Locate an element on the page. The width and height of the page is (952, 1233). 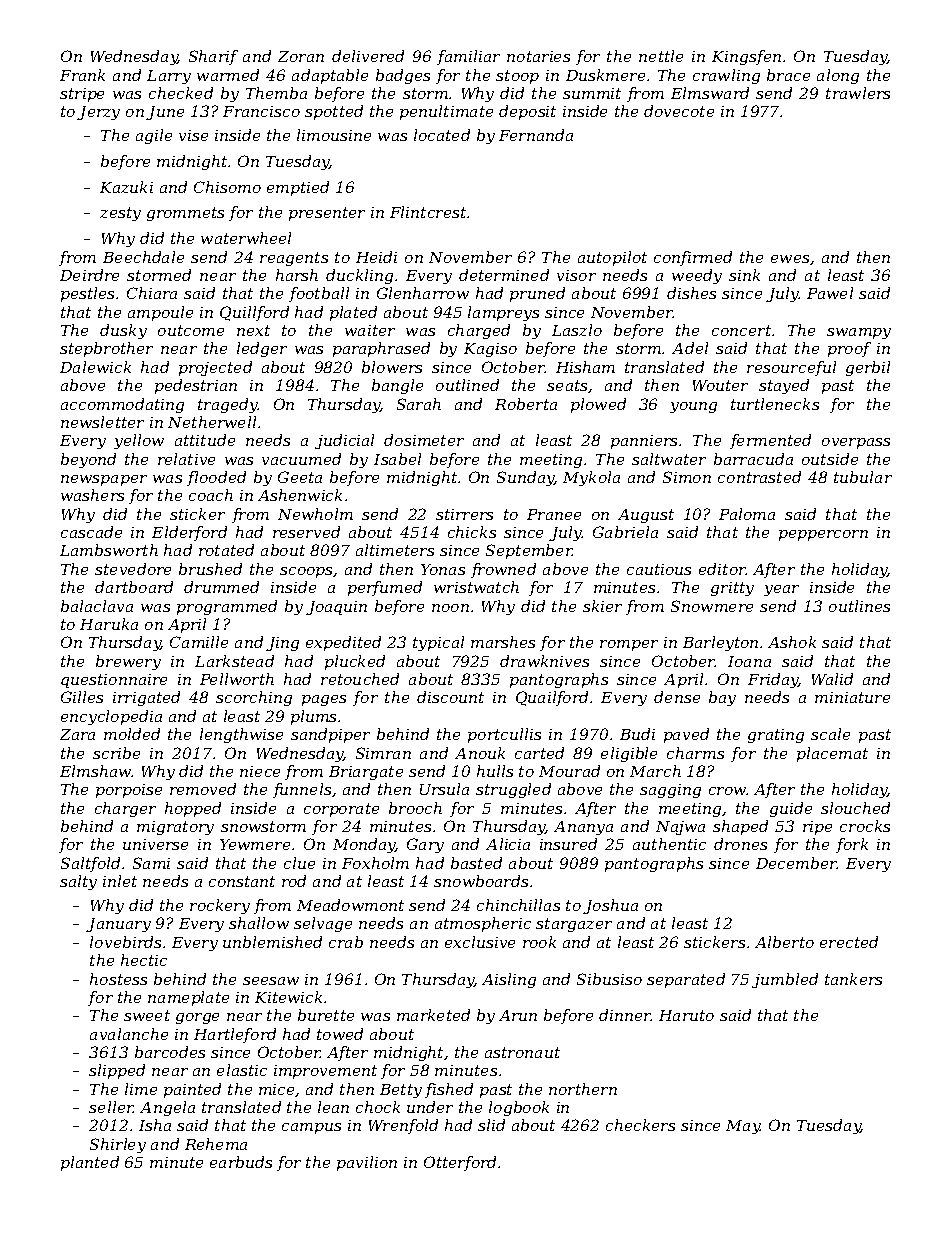
May is located at coordinates (743, 1127).
